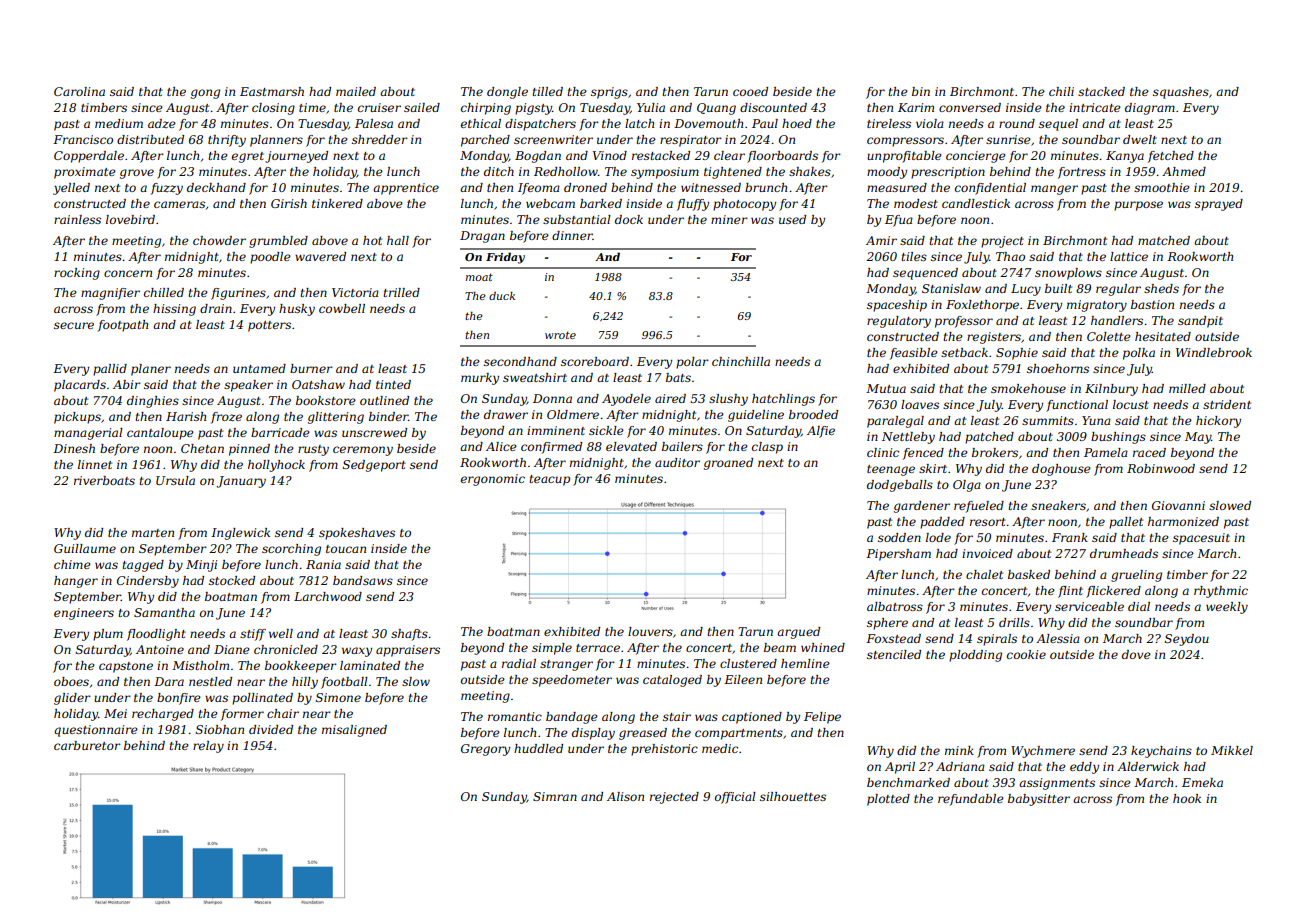 This image has height=924, width=1308. What do you see at coordinates (1061, 91) in the image?
I see `chili` at bounding box center [1061, 91].
